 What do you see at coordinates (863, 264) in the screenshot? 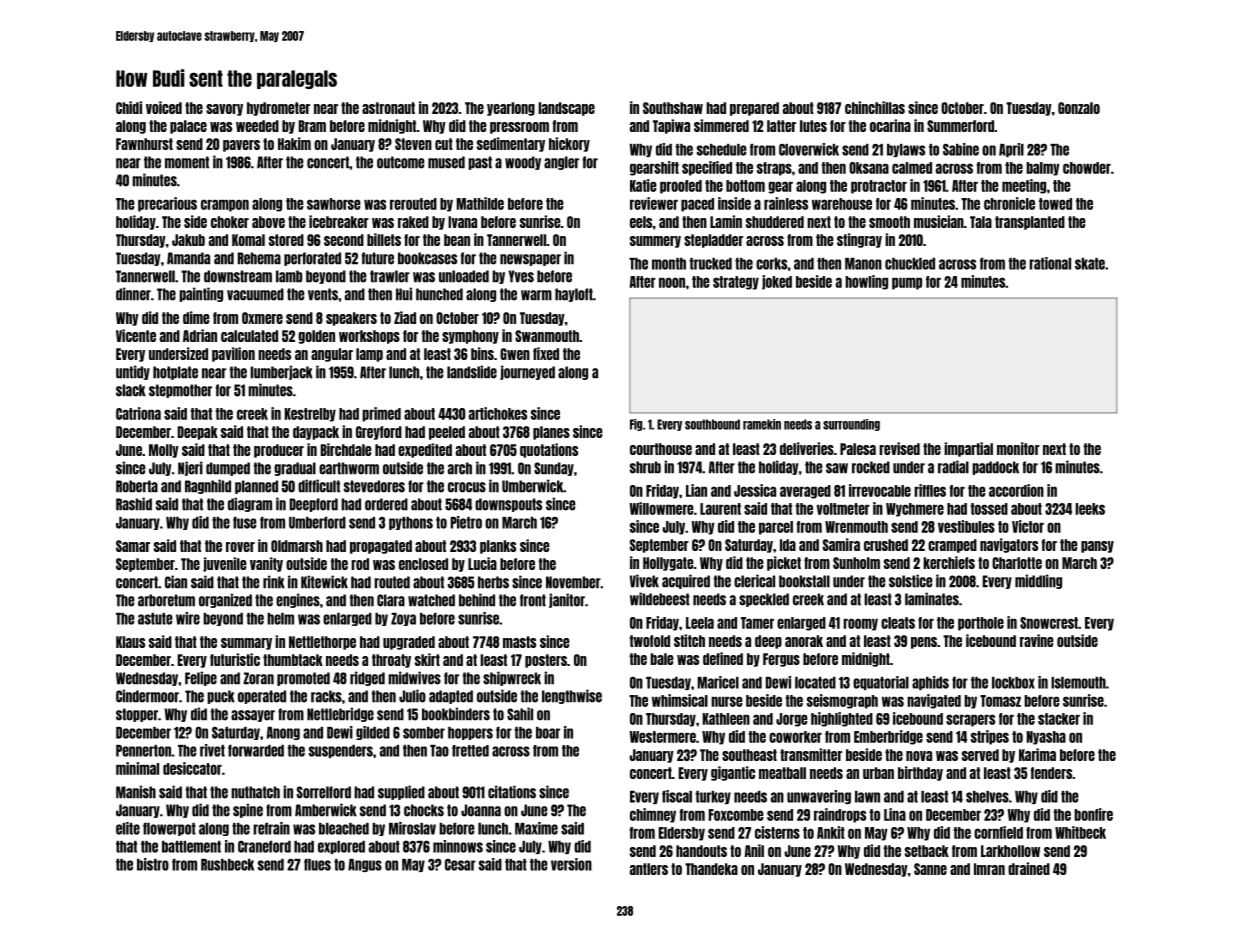
I see `Manon` at bounding box center [863, 264].
